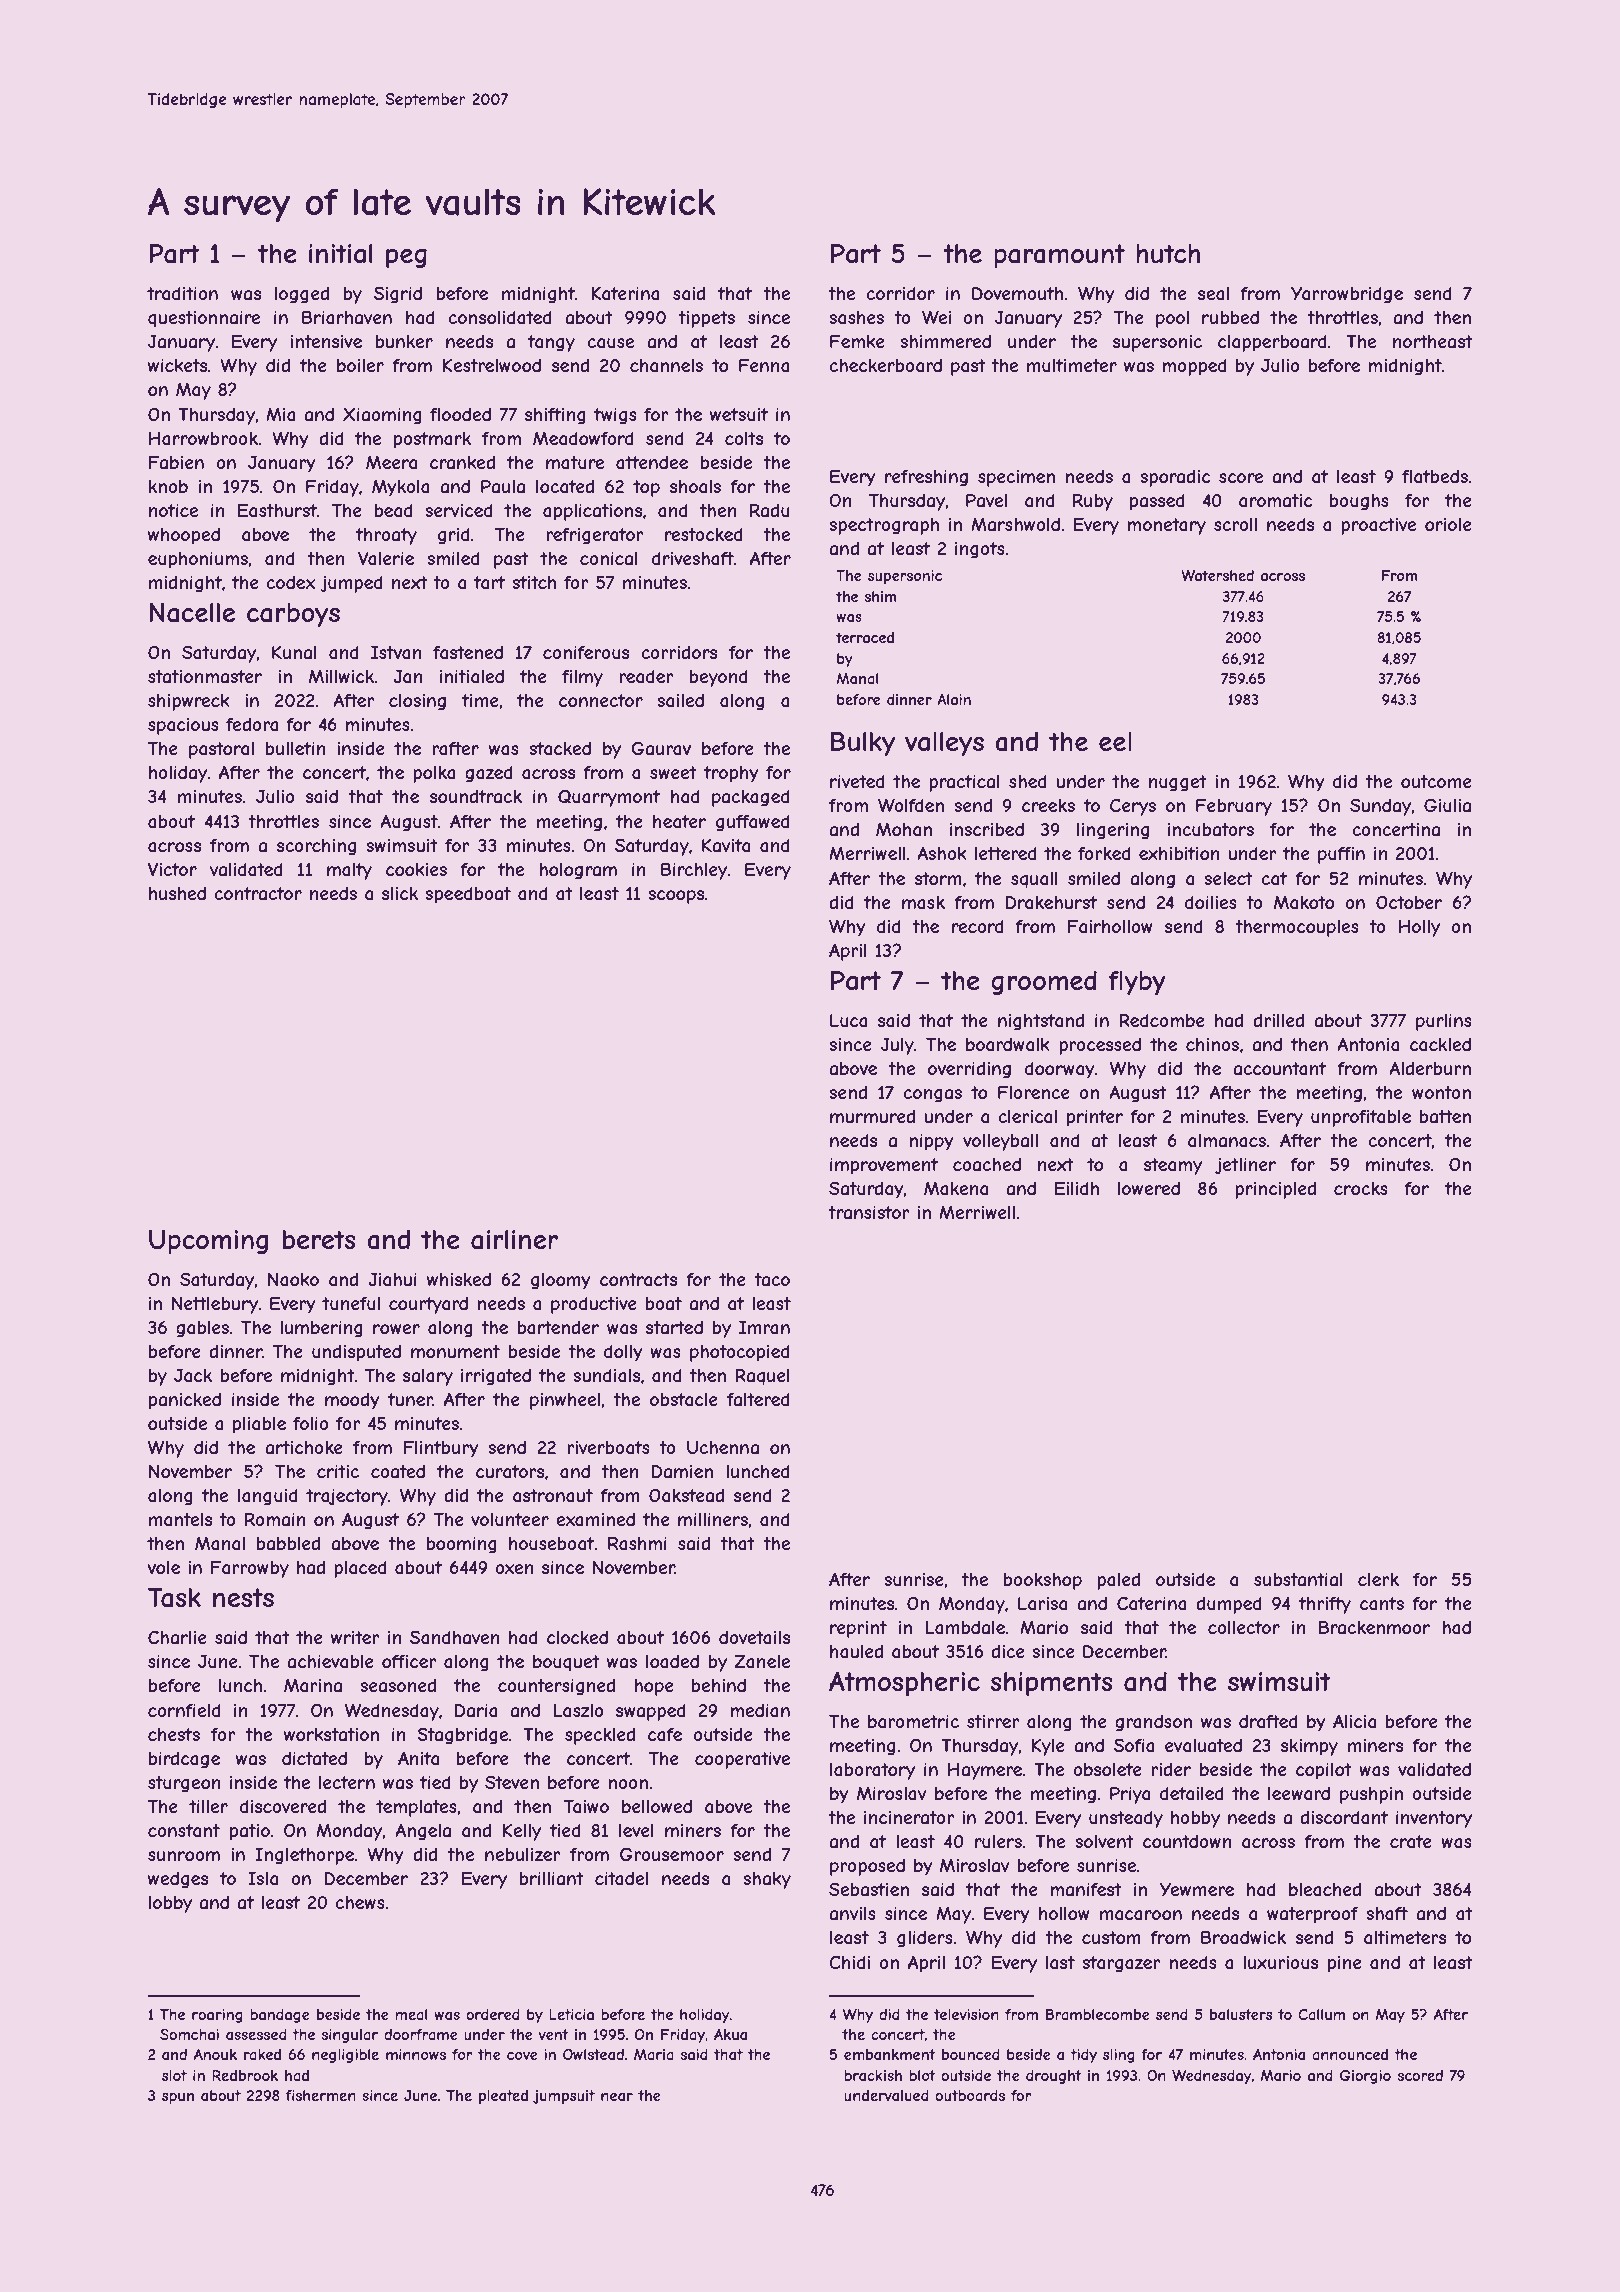 Image resolution: width=1620 pixels, height=2292 pixels. What do you see at coordinates (1419, 928) in the screenshot?
I see `Holly` at bounding box center [1419, 928].
